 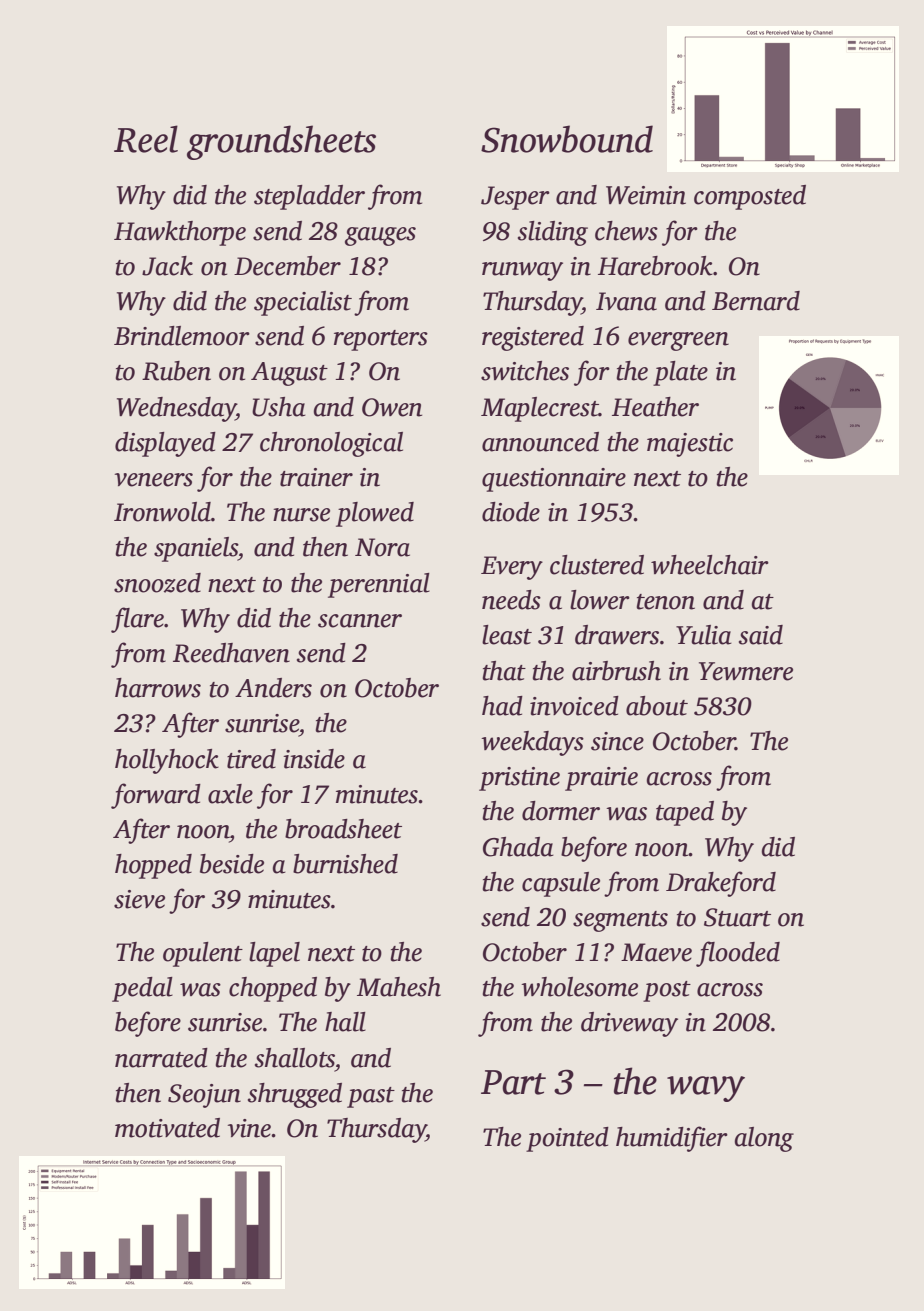 I want to click on Weimin, so click(x=646, y=195).
